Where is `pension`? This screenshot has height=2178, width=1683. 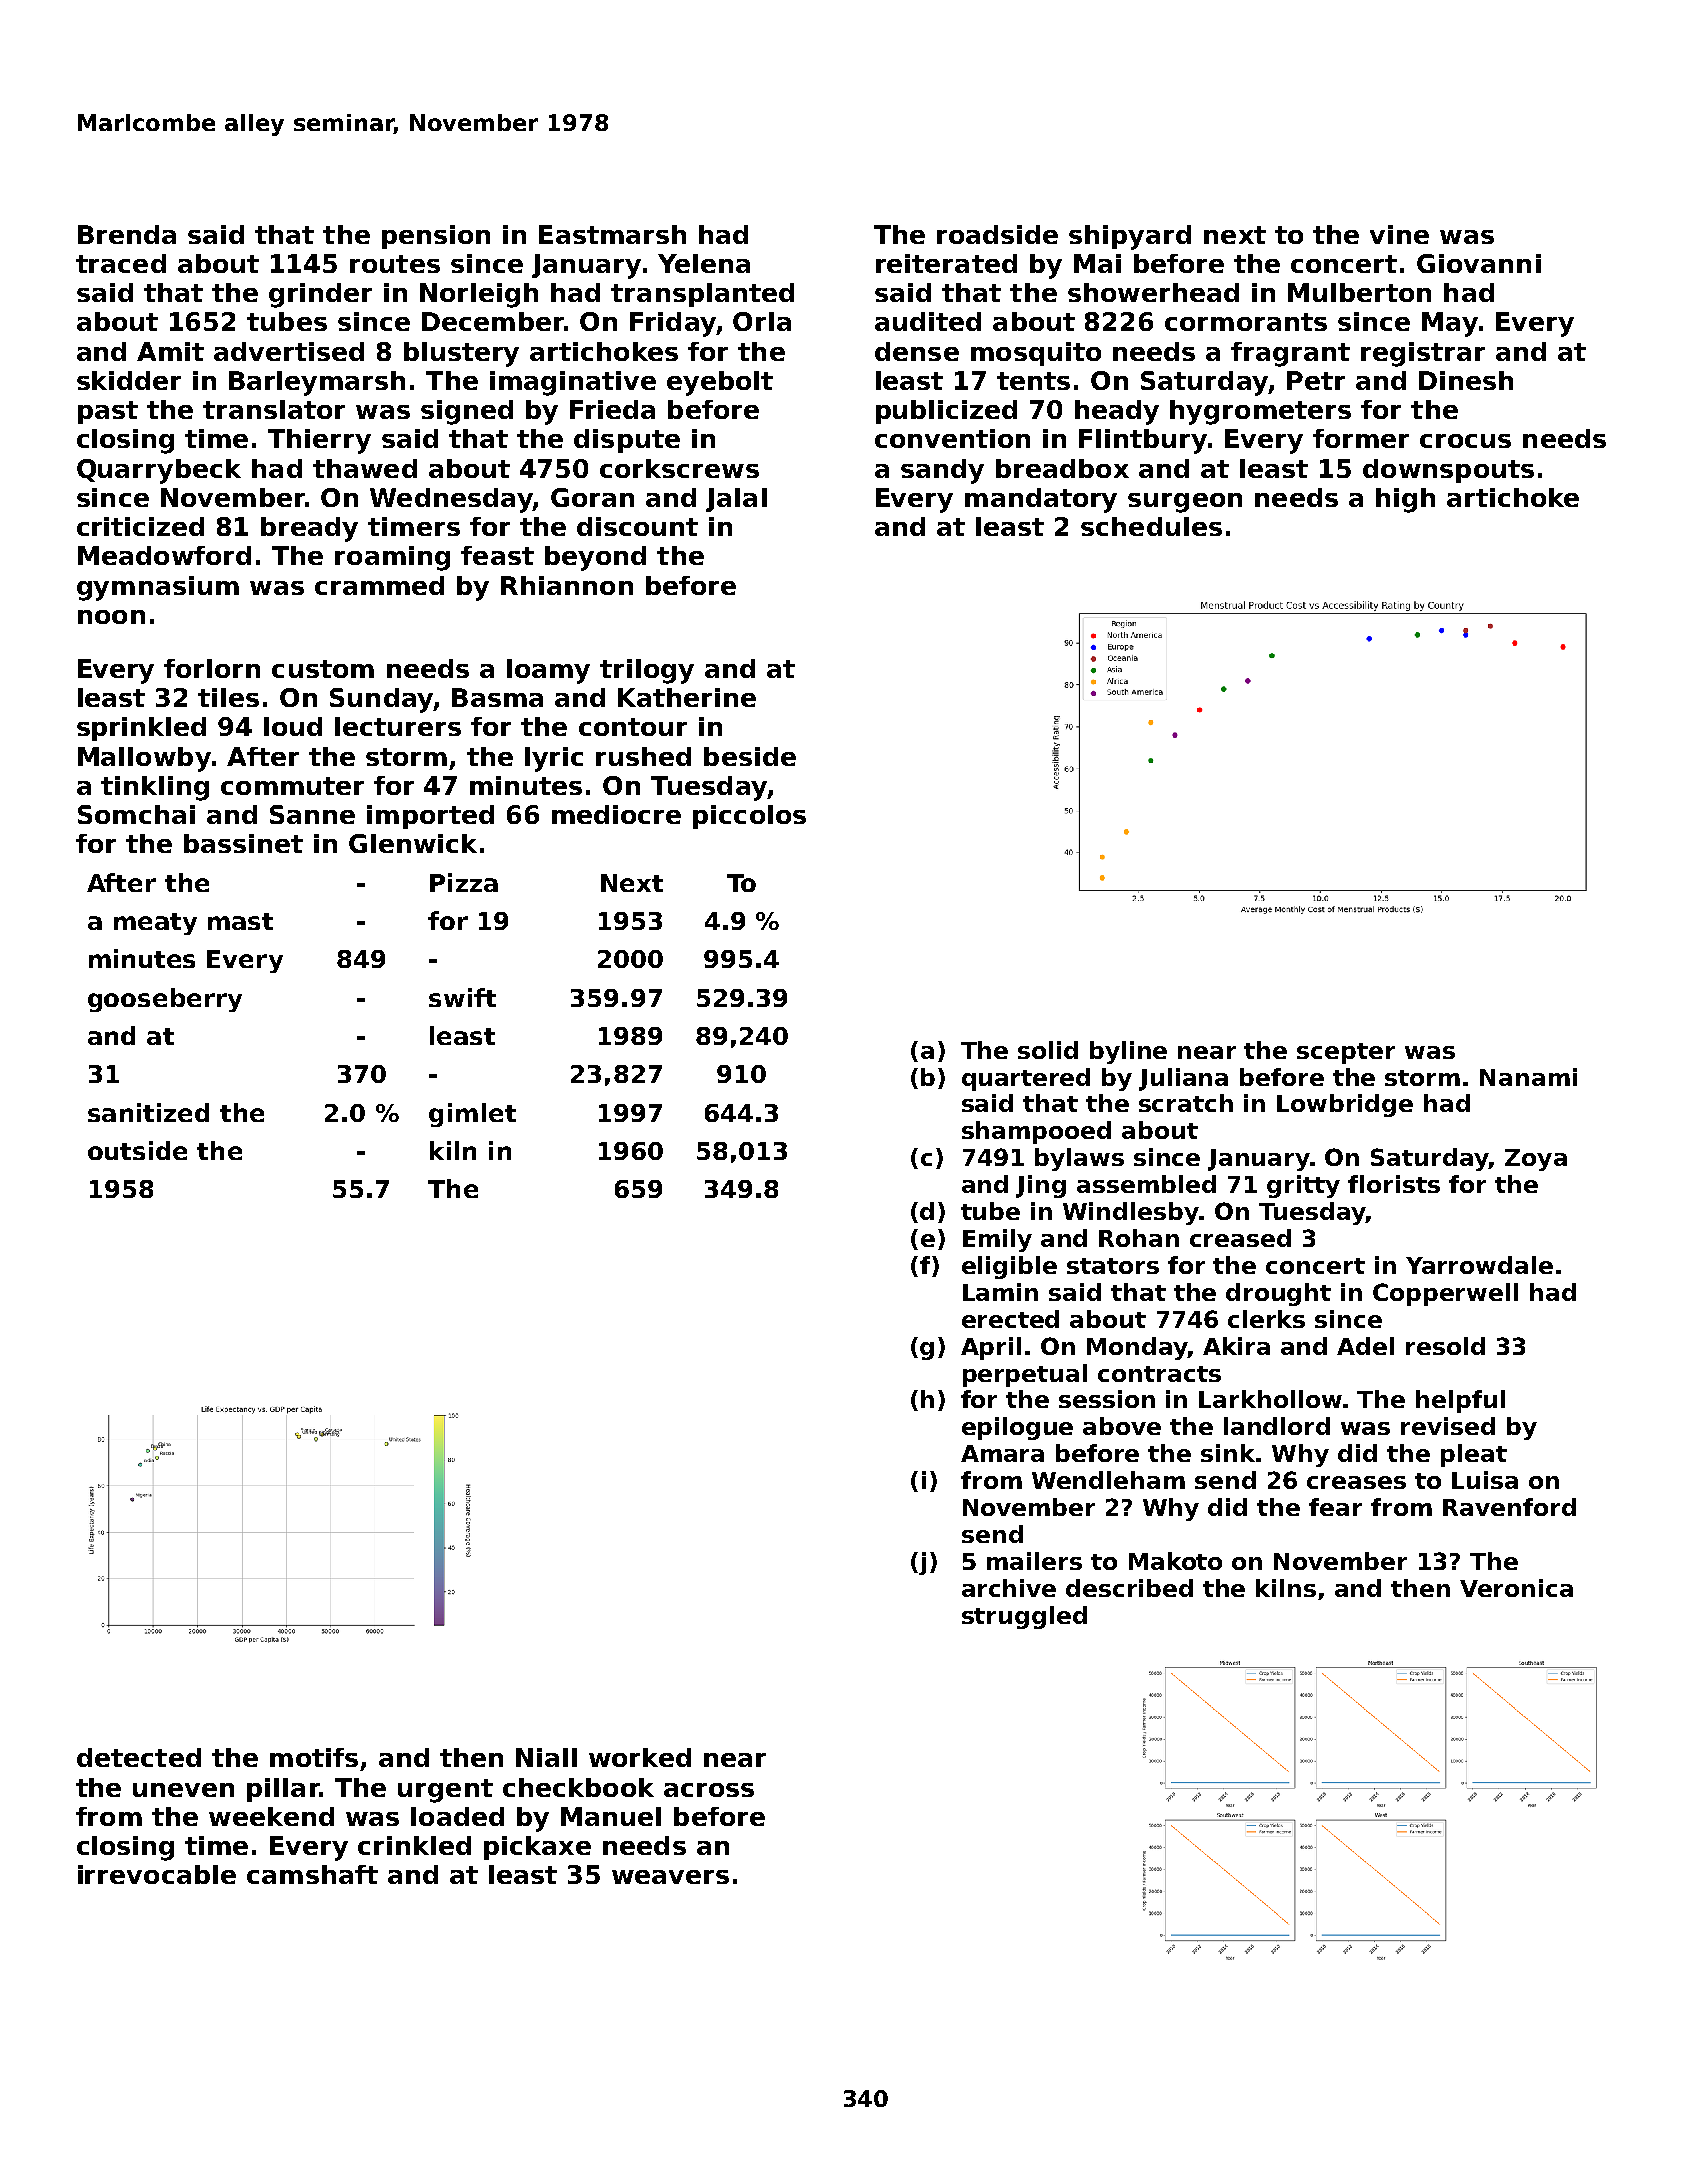 pension is located at coordinates (436, 237).
